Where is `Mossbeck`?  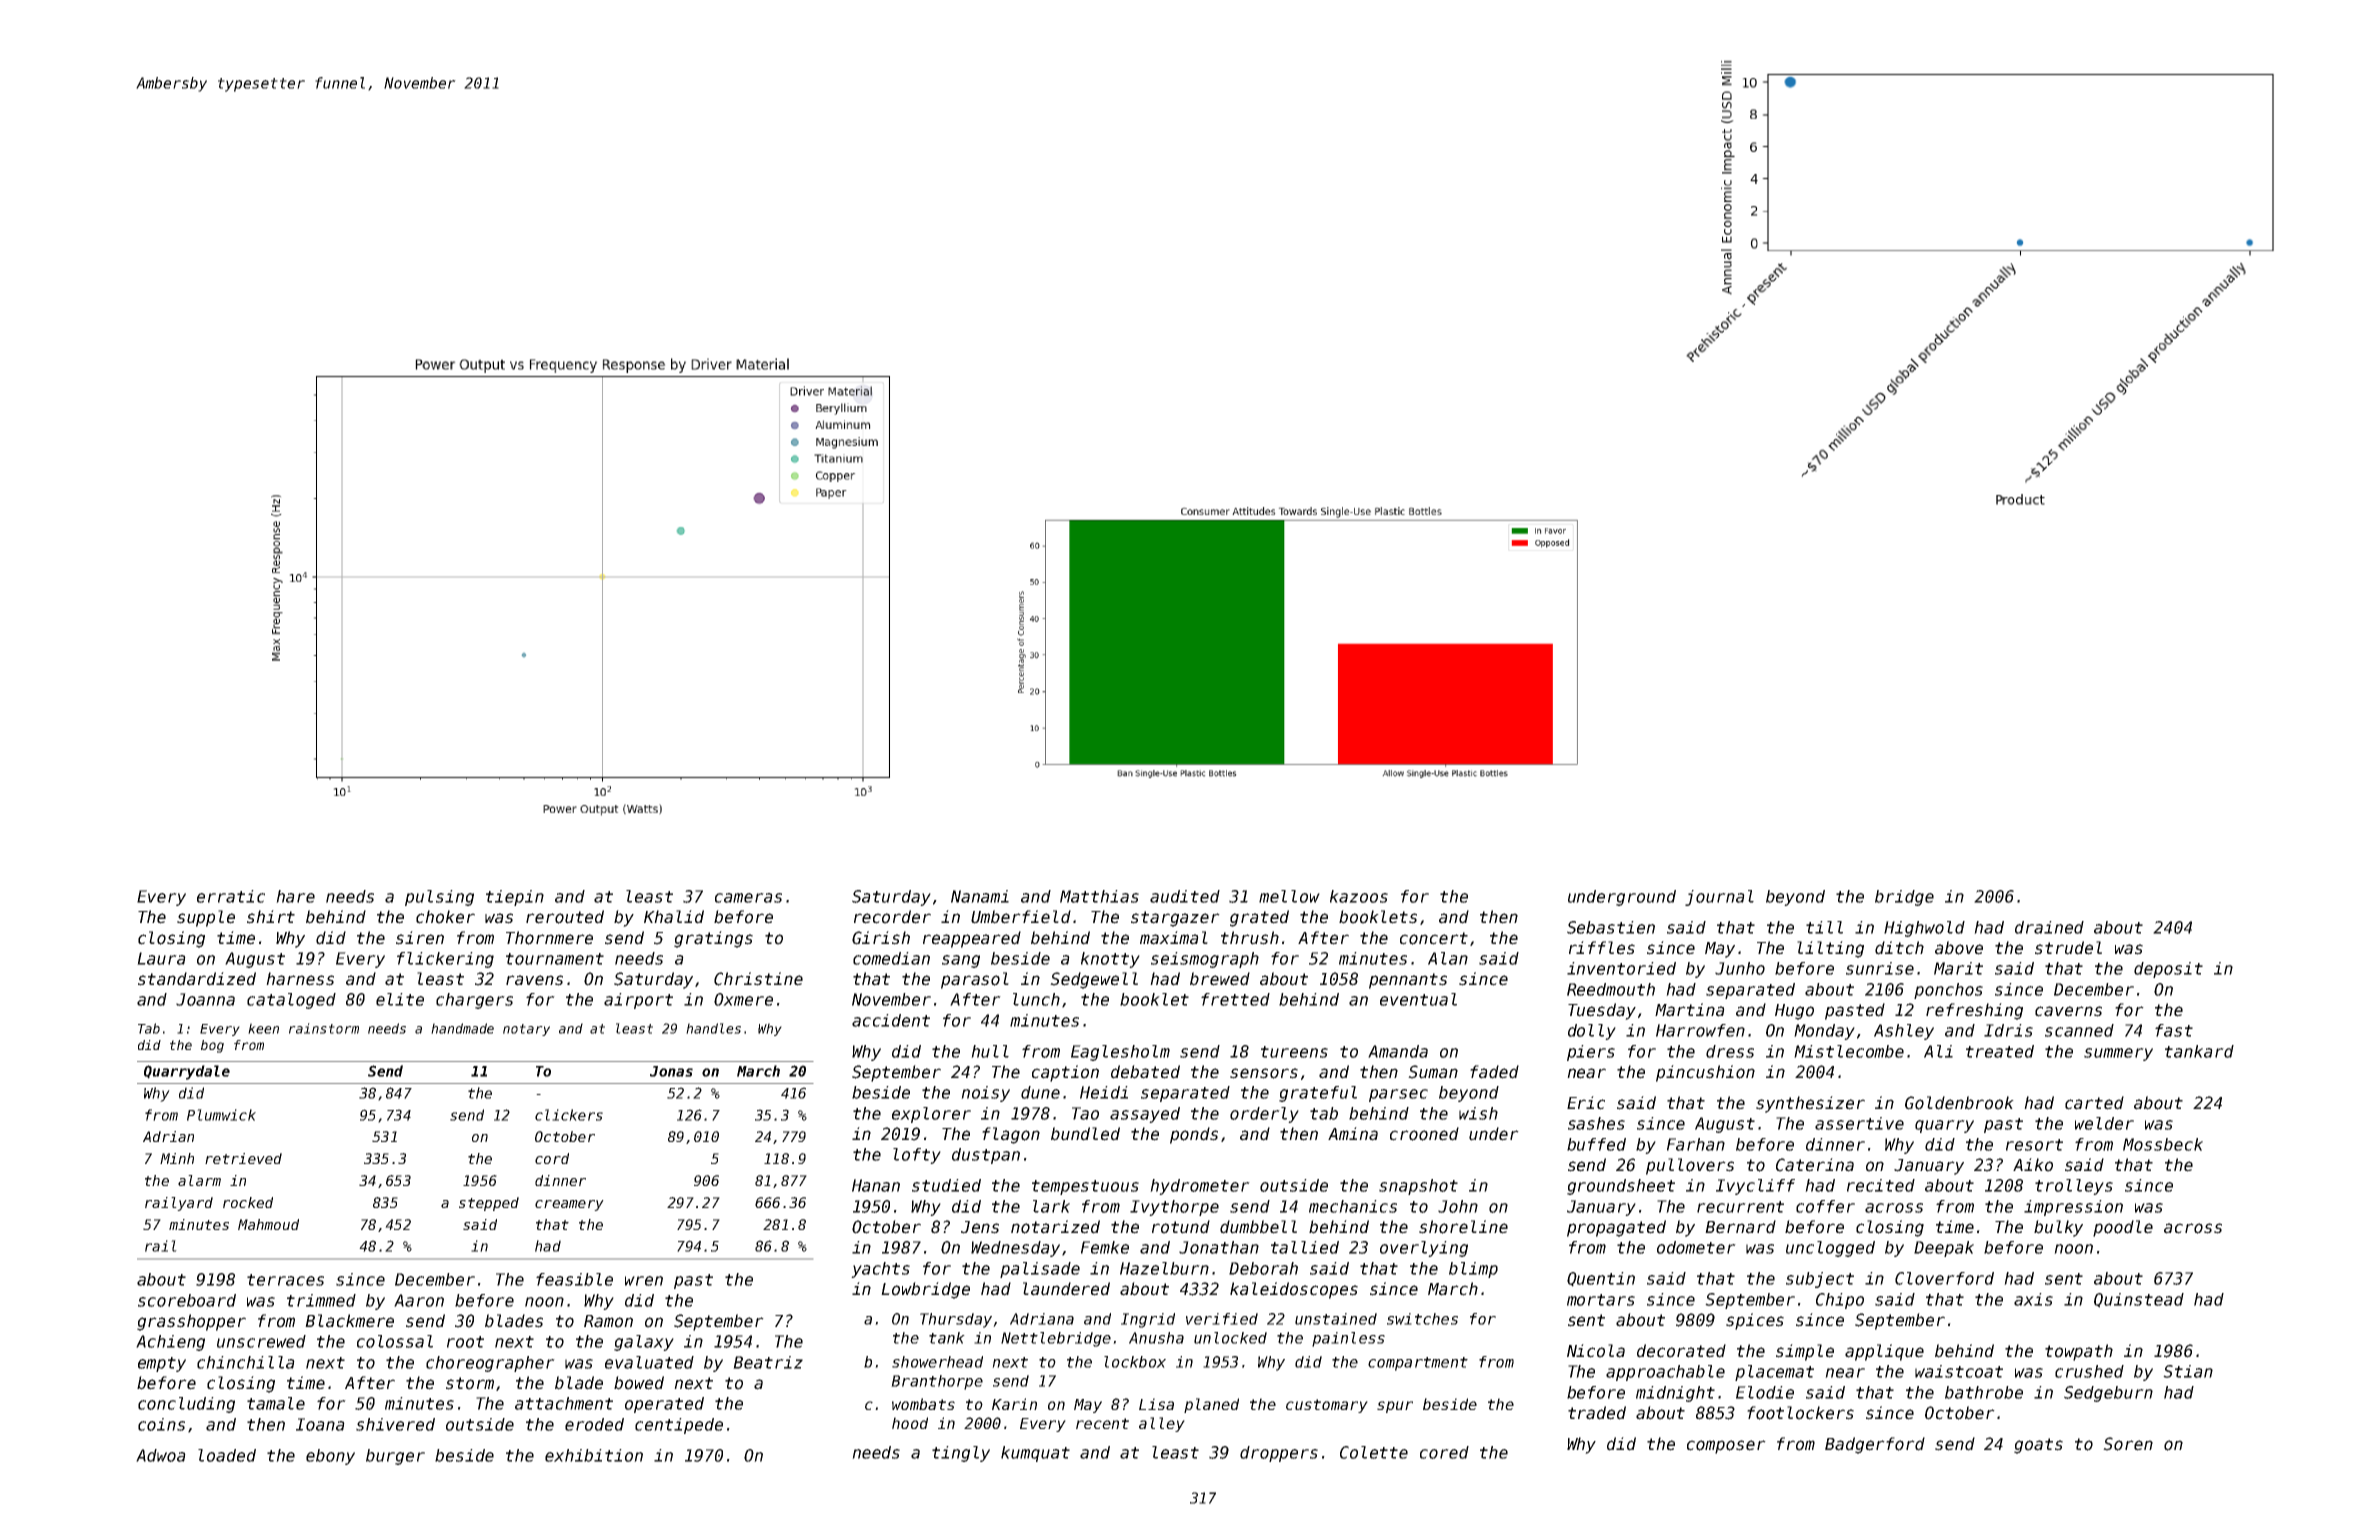
Mossbeck is located at coordinates (2163, 1144).
